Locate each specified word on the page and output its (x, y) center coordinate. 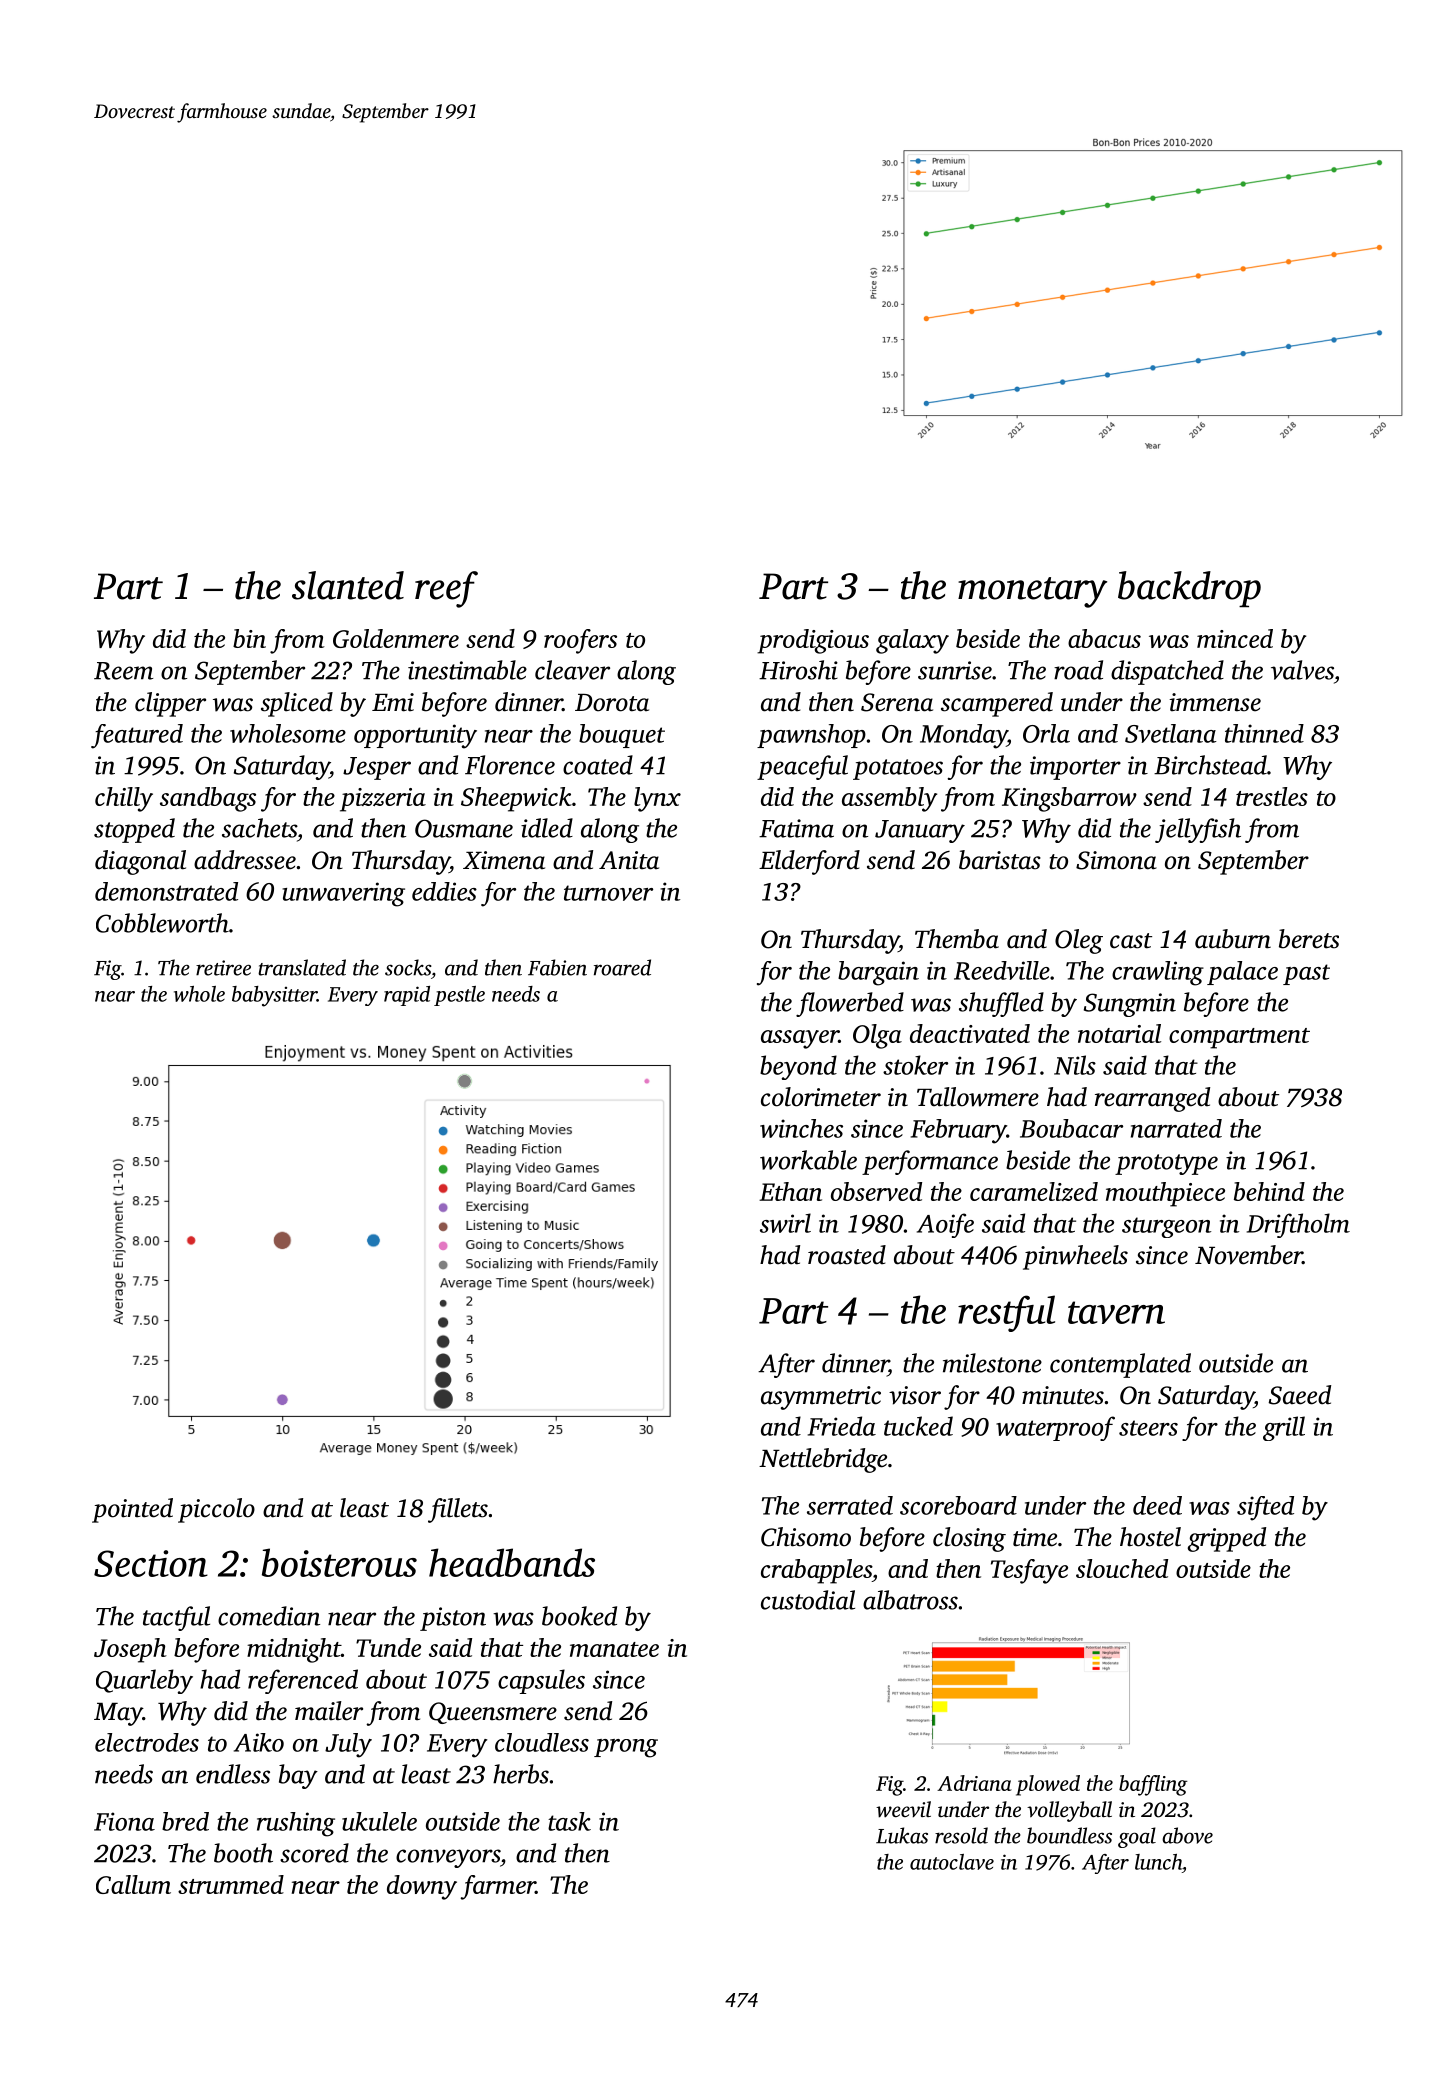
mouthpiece (1165, 1194)
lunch (1158, 1862)
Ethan (790, 1191)
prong (626, 1748)
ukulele (379, 1821)
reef (446, 589)
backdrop (1189, 589)
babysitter (274, 996)
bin (249, 638)
